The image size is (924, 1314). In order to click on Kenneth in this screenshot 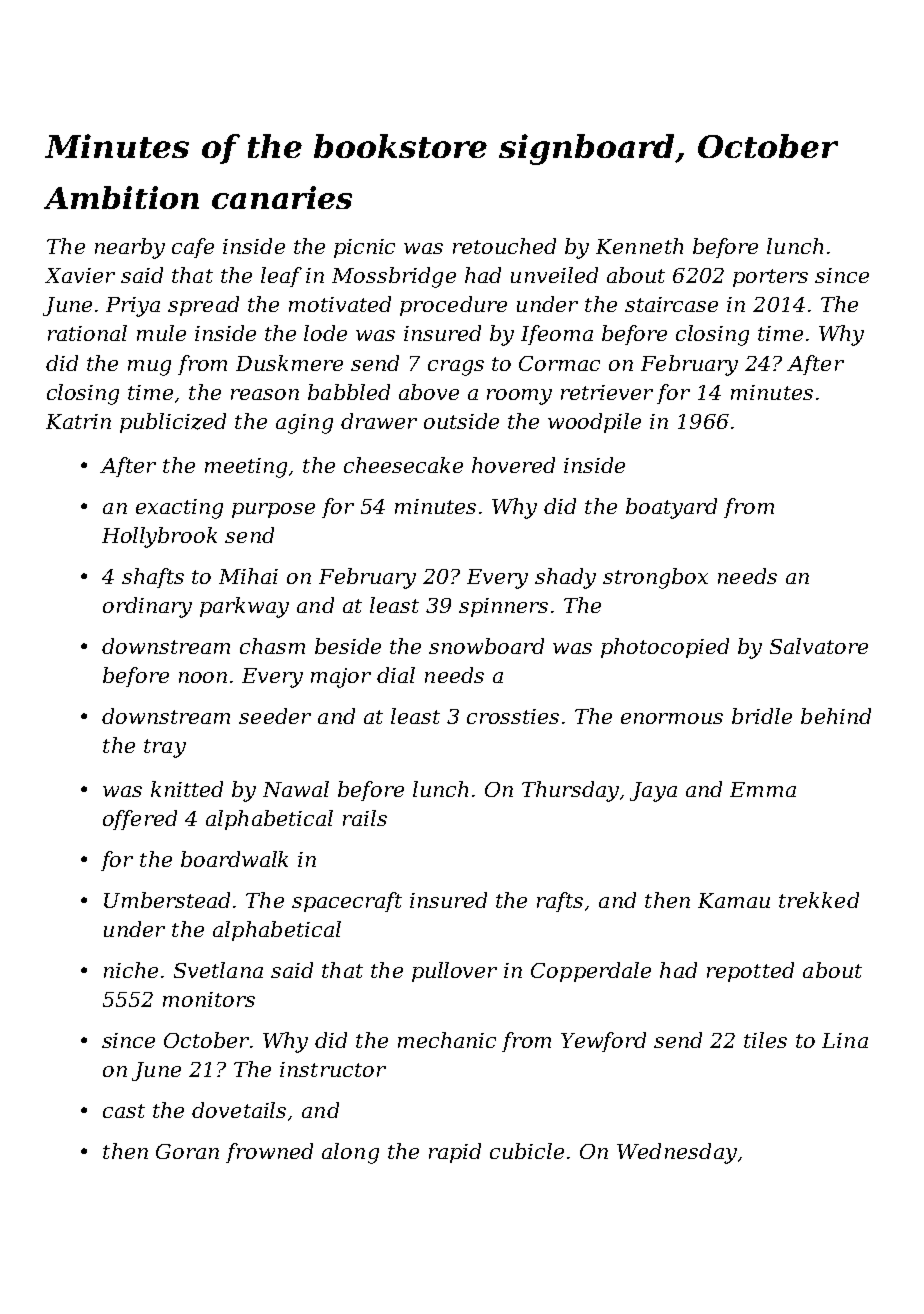, I will do `click(639, 246)`.
